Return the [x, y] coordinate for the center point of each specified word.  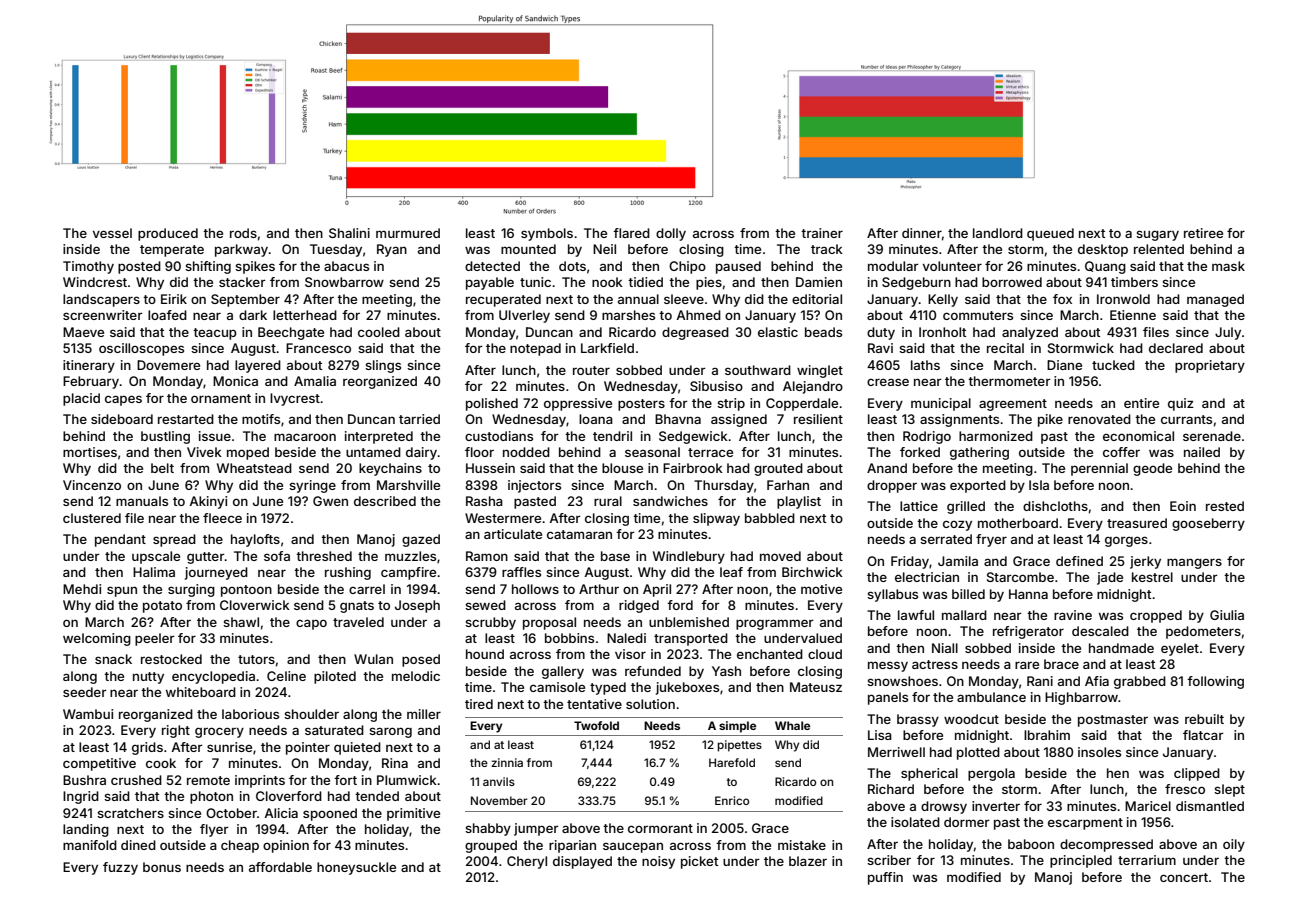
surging [191, 590]
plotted [978, 753]
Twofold [596, 725]
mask [1228, 266]
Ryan [392, 250]
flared [631, 233]
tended [377, 796]
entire [1141, 403]
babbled [770, 518]
